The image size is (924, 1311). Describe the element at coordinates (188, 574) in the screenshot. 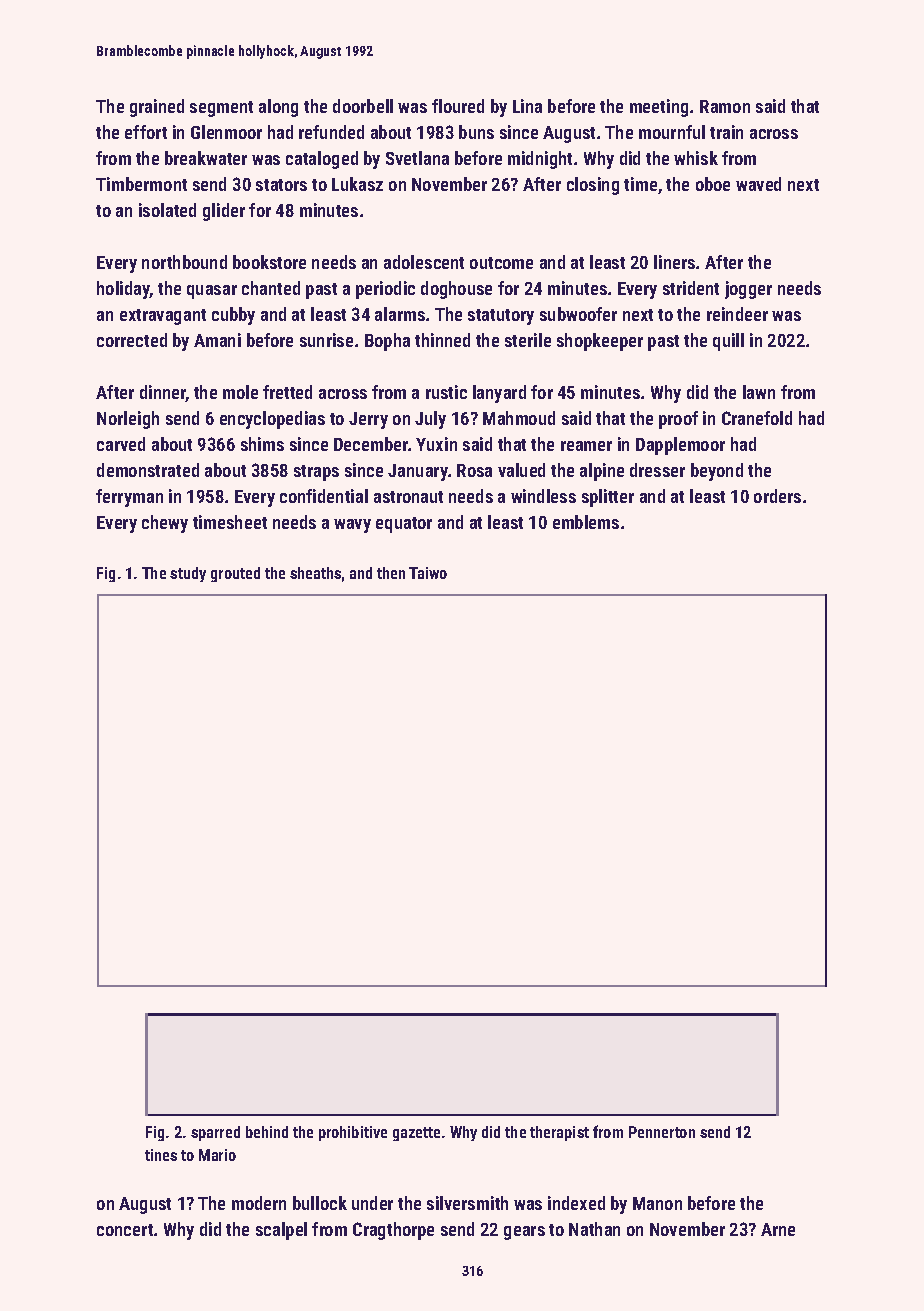

I see `study` at that location.
